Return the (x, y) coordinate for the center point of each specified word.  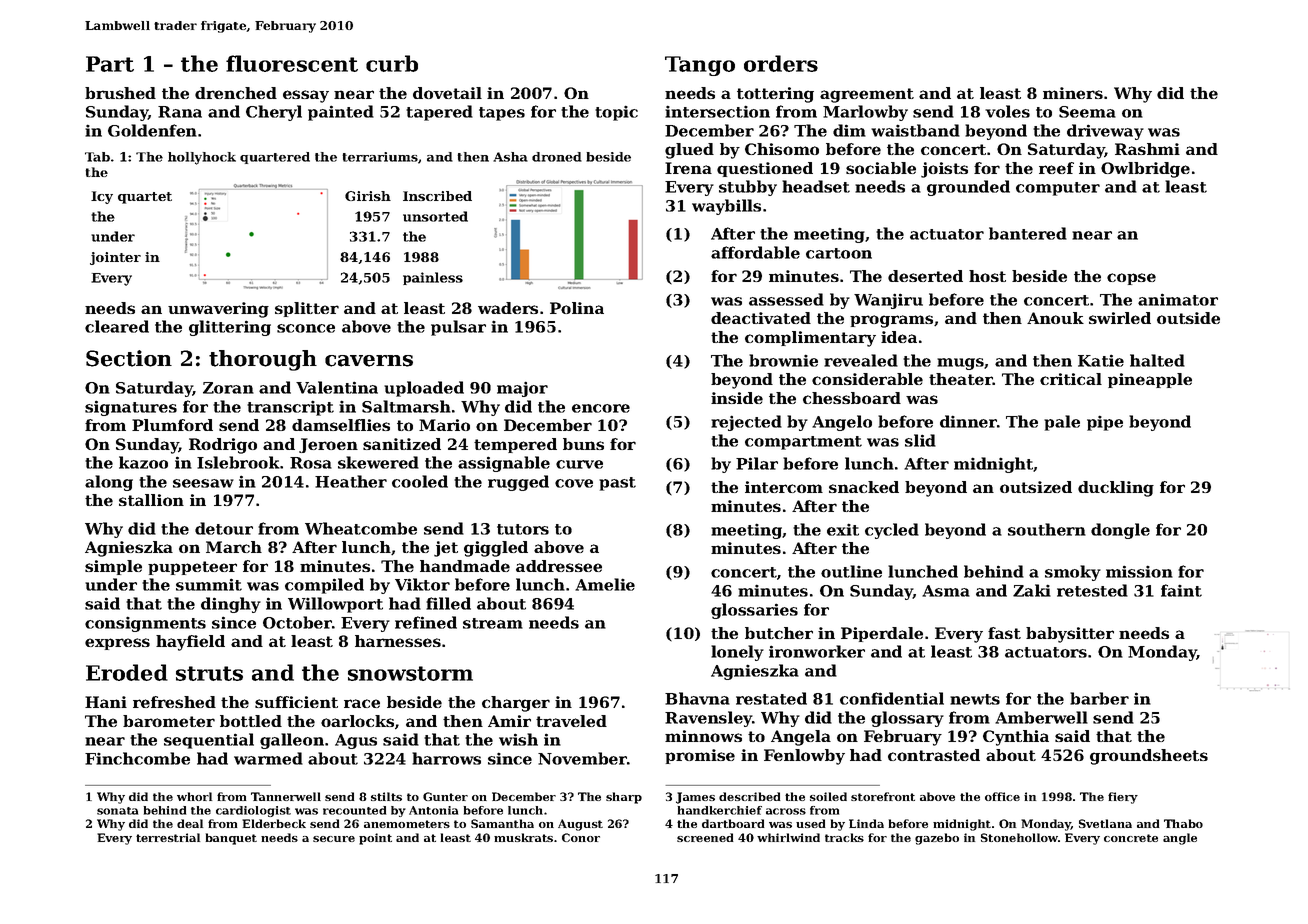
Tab (97, 157)
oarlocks (357, 721)
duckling (1116, 489)
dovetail (447, 93)
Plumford (172, 425)
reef (1056, 168)
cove (574, 483)
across (786, 811)
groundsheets (1149, 757)
